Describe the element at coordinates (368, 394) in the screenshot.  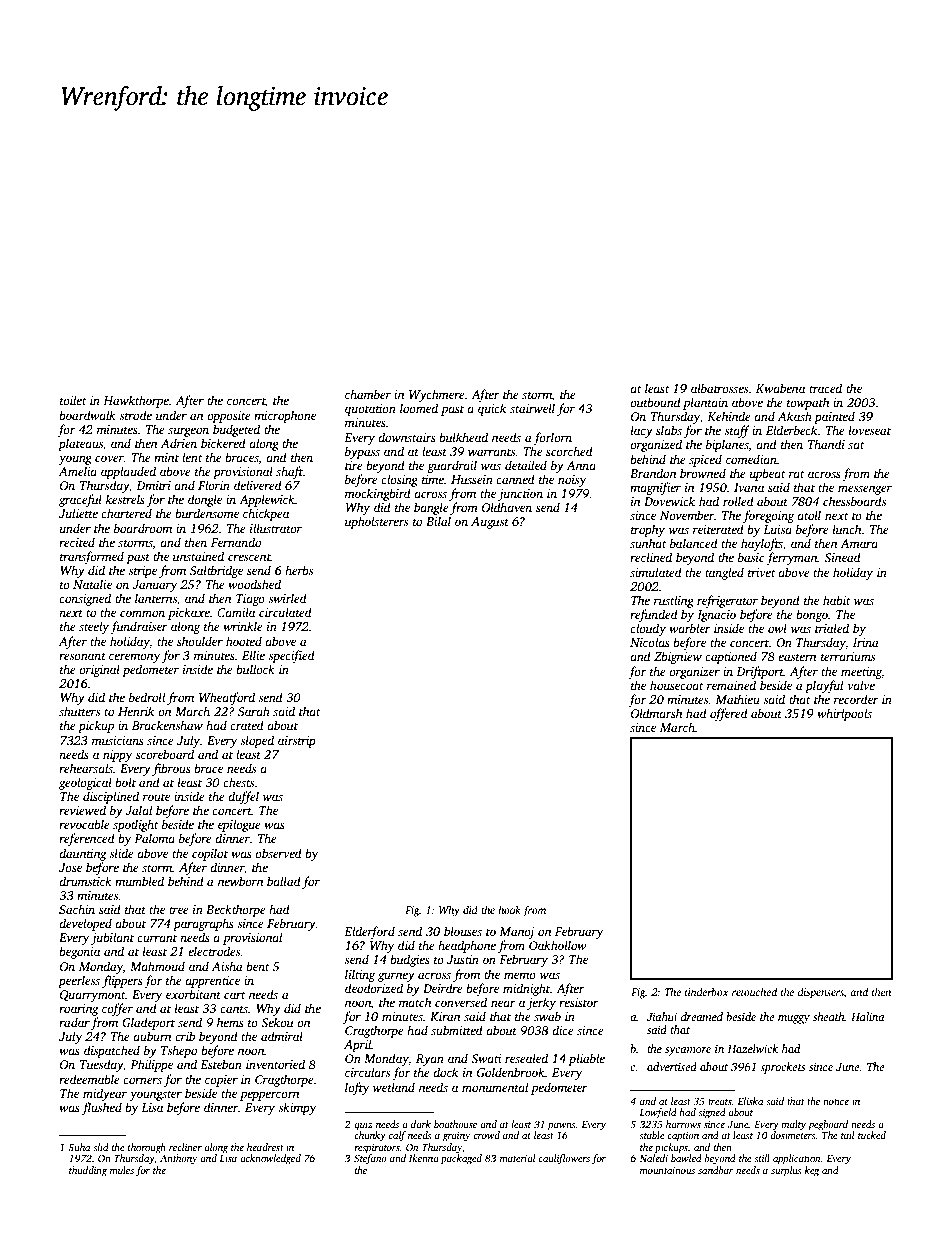
I see `chamber` at that location.
